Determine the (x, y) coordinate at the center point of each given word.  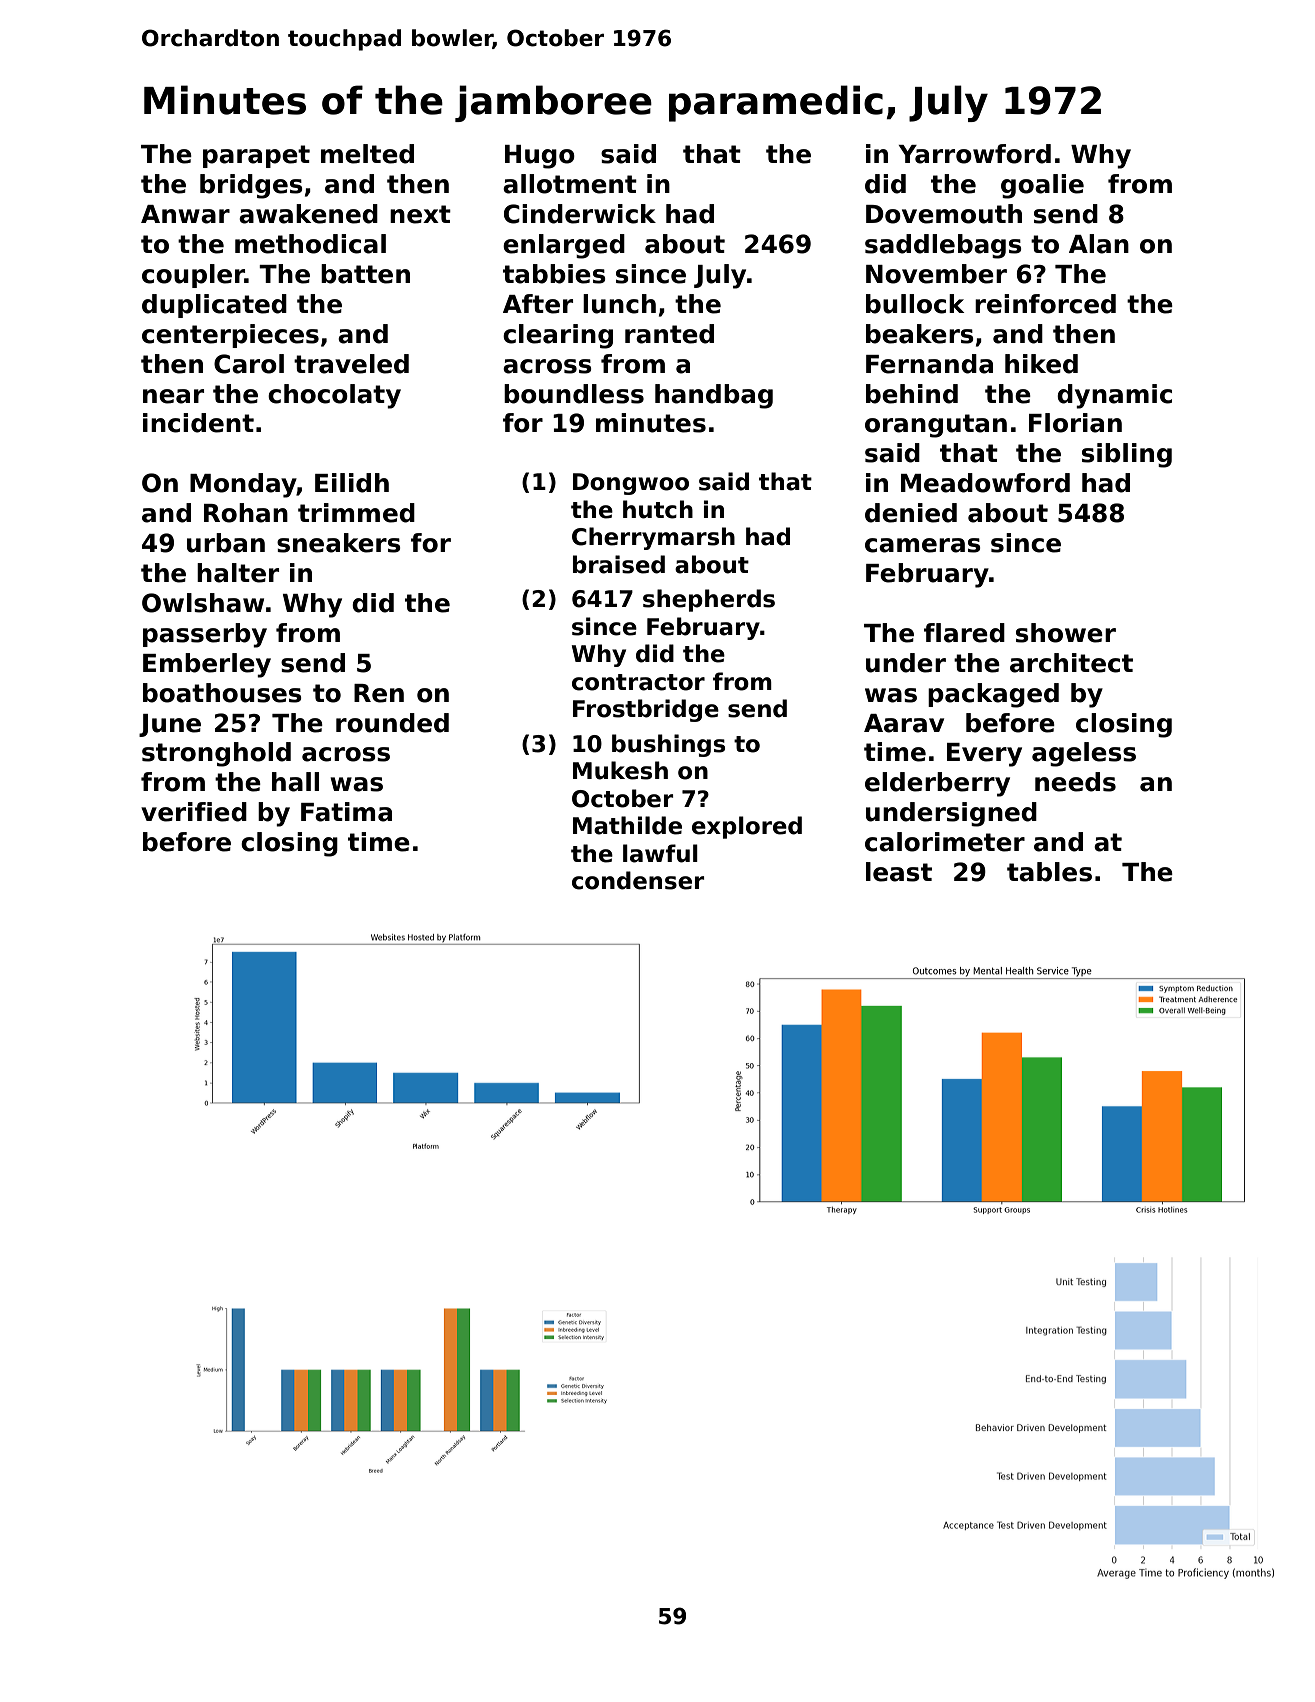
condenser (638, 880)
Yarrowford (974, 154)
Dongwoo (631, 484)
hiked (1041, 364)
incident (198, 423)
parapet (256, 156)
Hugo (540, 157)
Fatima (346, 812)
